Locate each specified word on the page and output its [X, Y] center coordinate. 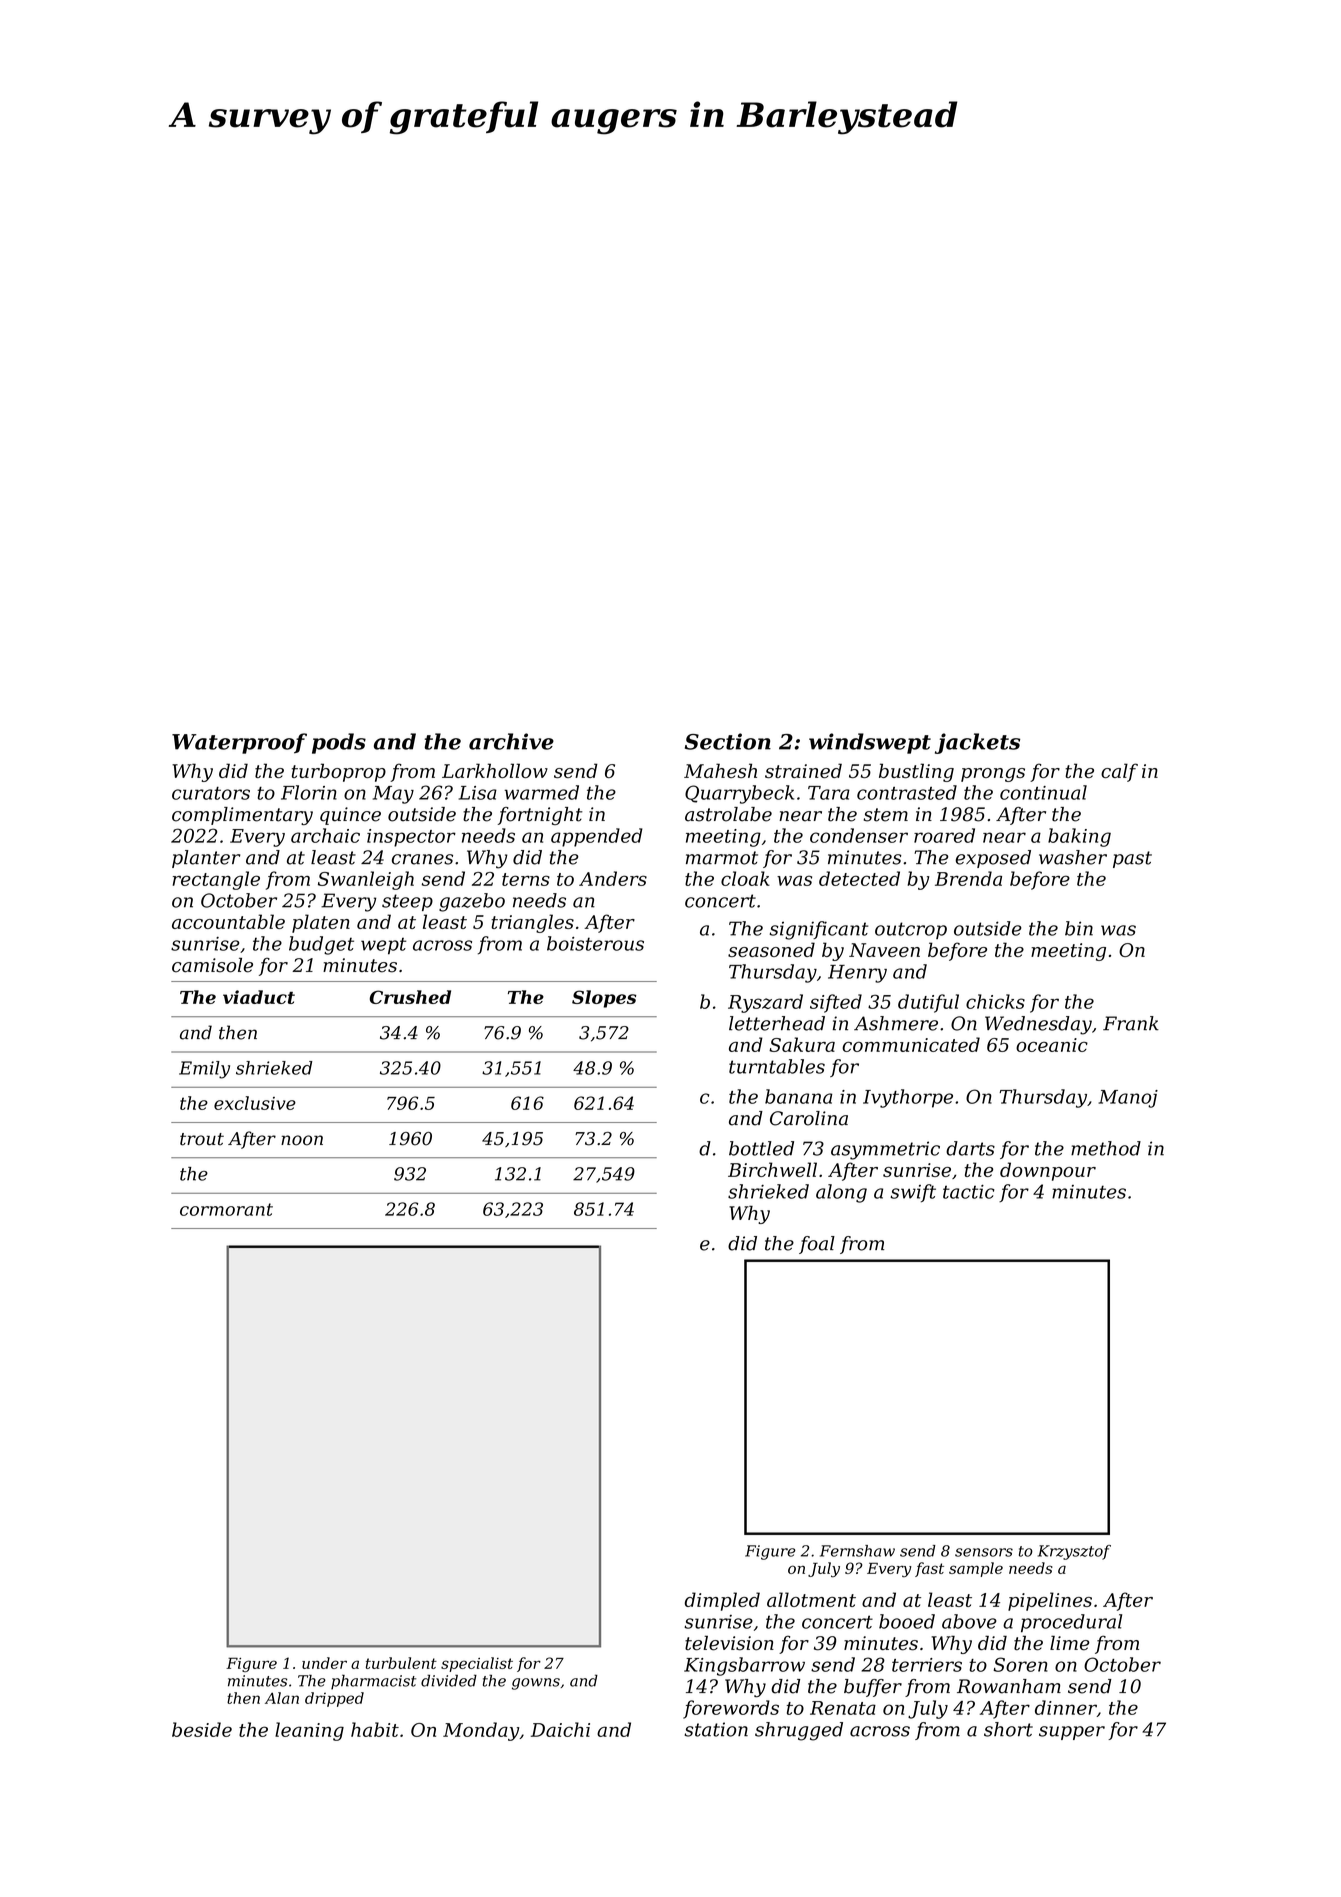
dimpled [722, 1601]
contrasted [907, 792]
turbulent [401, 1663]
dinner [1066, 1708]
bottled [761, 1148]
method [1106, 1148]
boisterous [595, 943]
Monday [481, 1731]
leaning [309, 1731]
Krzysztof [1074, 1552]
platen [321, 923]
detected [859, 878]
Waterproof [239, 743]
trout [202, 1139]
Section [728, 741]
